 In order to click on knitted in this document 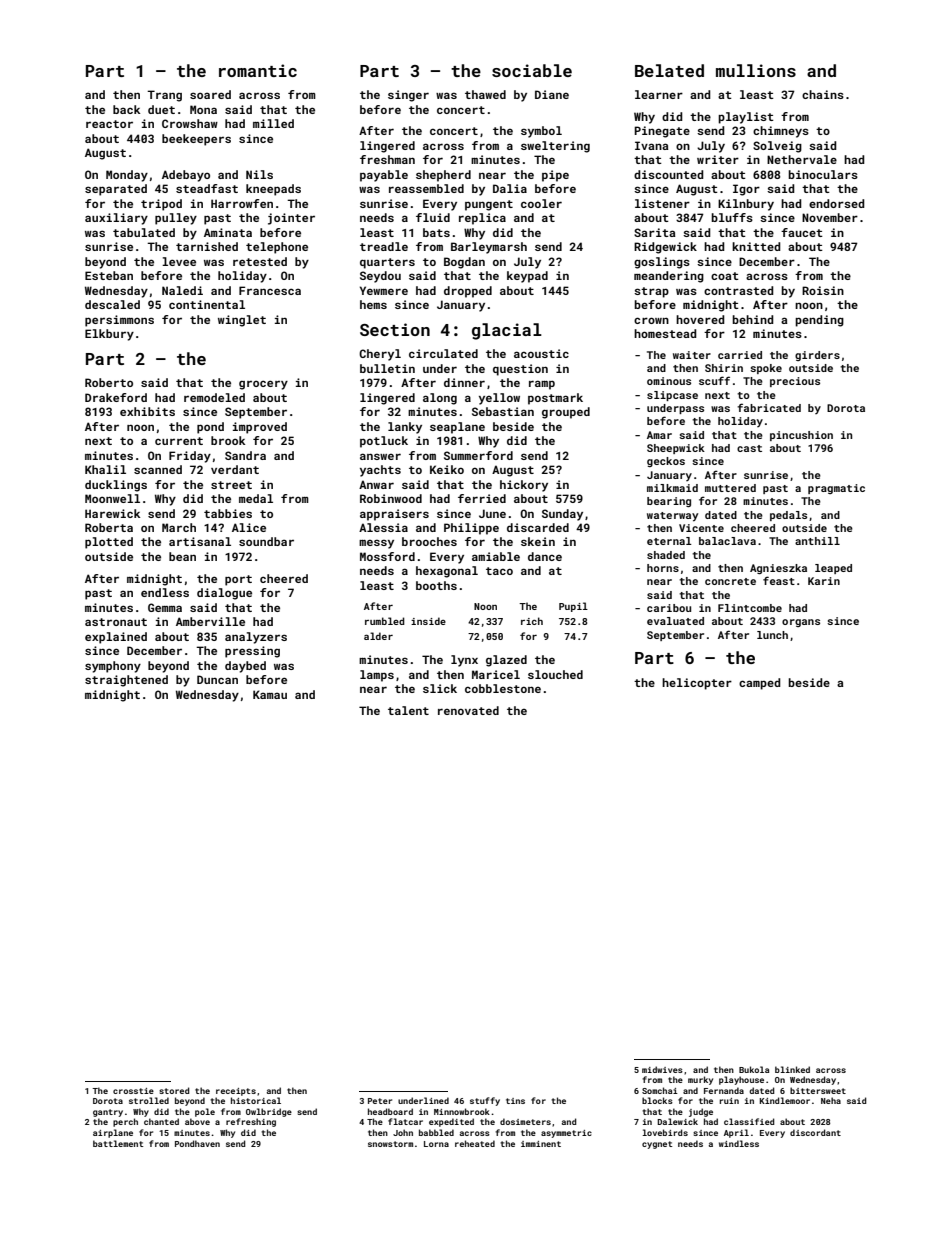, I will do `click(756, 246)`.
